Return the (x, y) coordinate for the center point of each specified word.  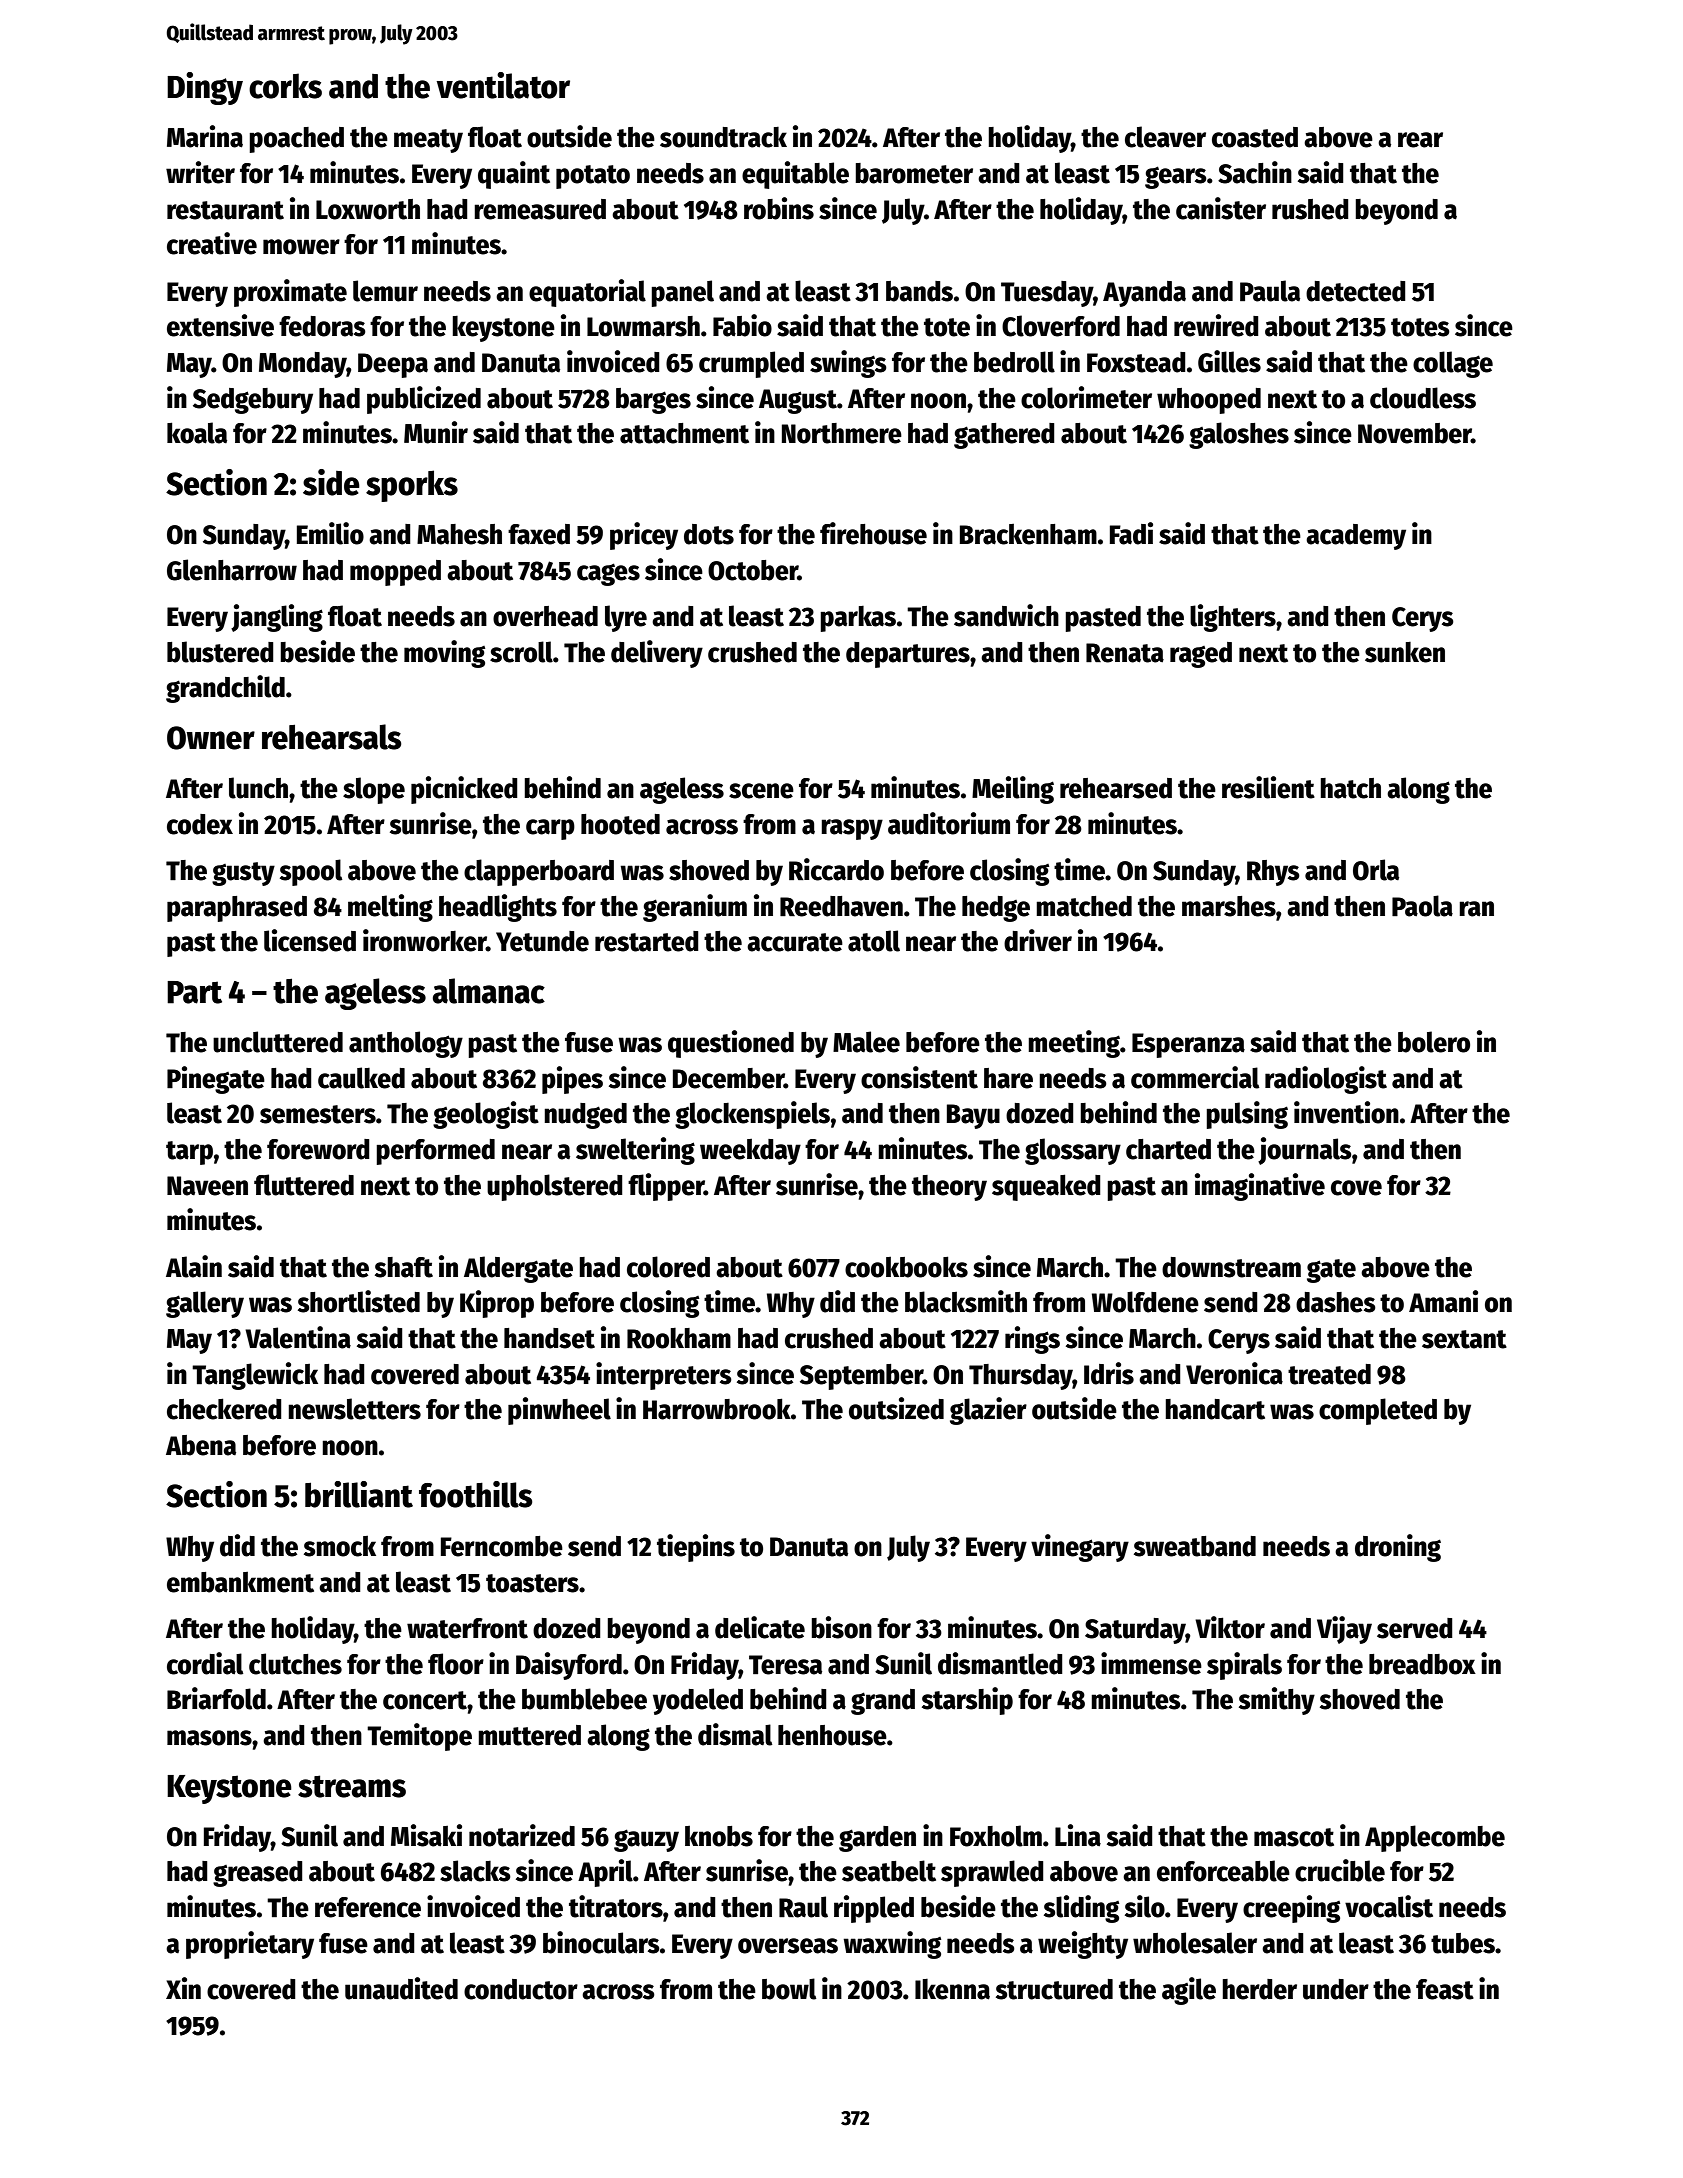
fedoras (322, 326)
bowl (789, 1989)
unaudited (401, 1988)
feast (1445, 1989)
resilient (1268, 787)
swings (848, 364)
